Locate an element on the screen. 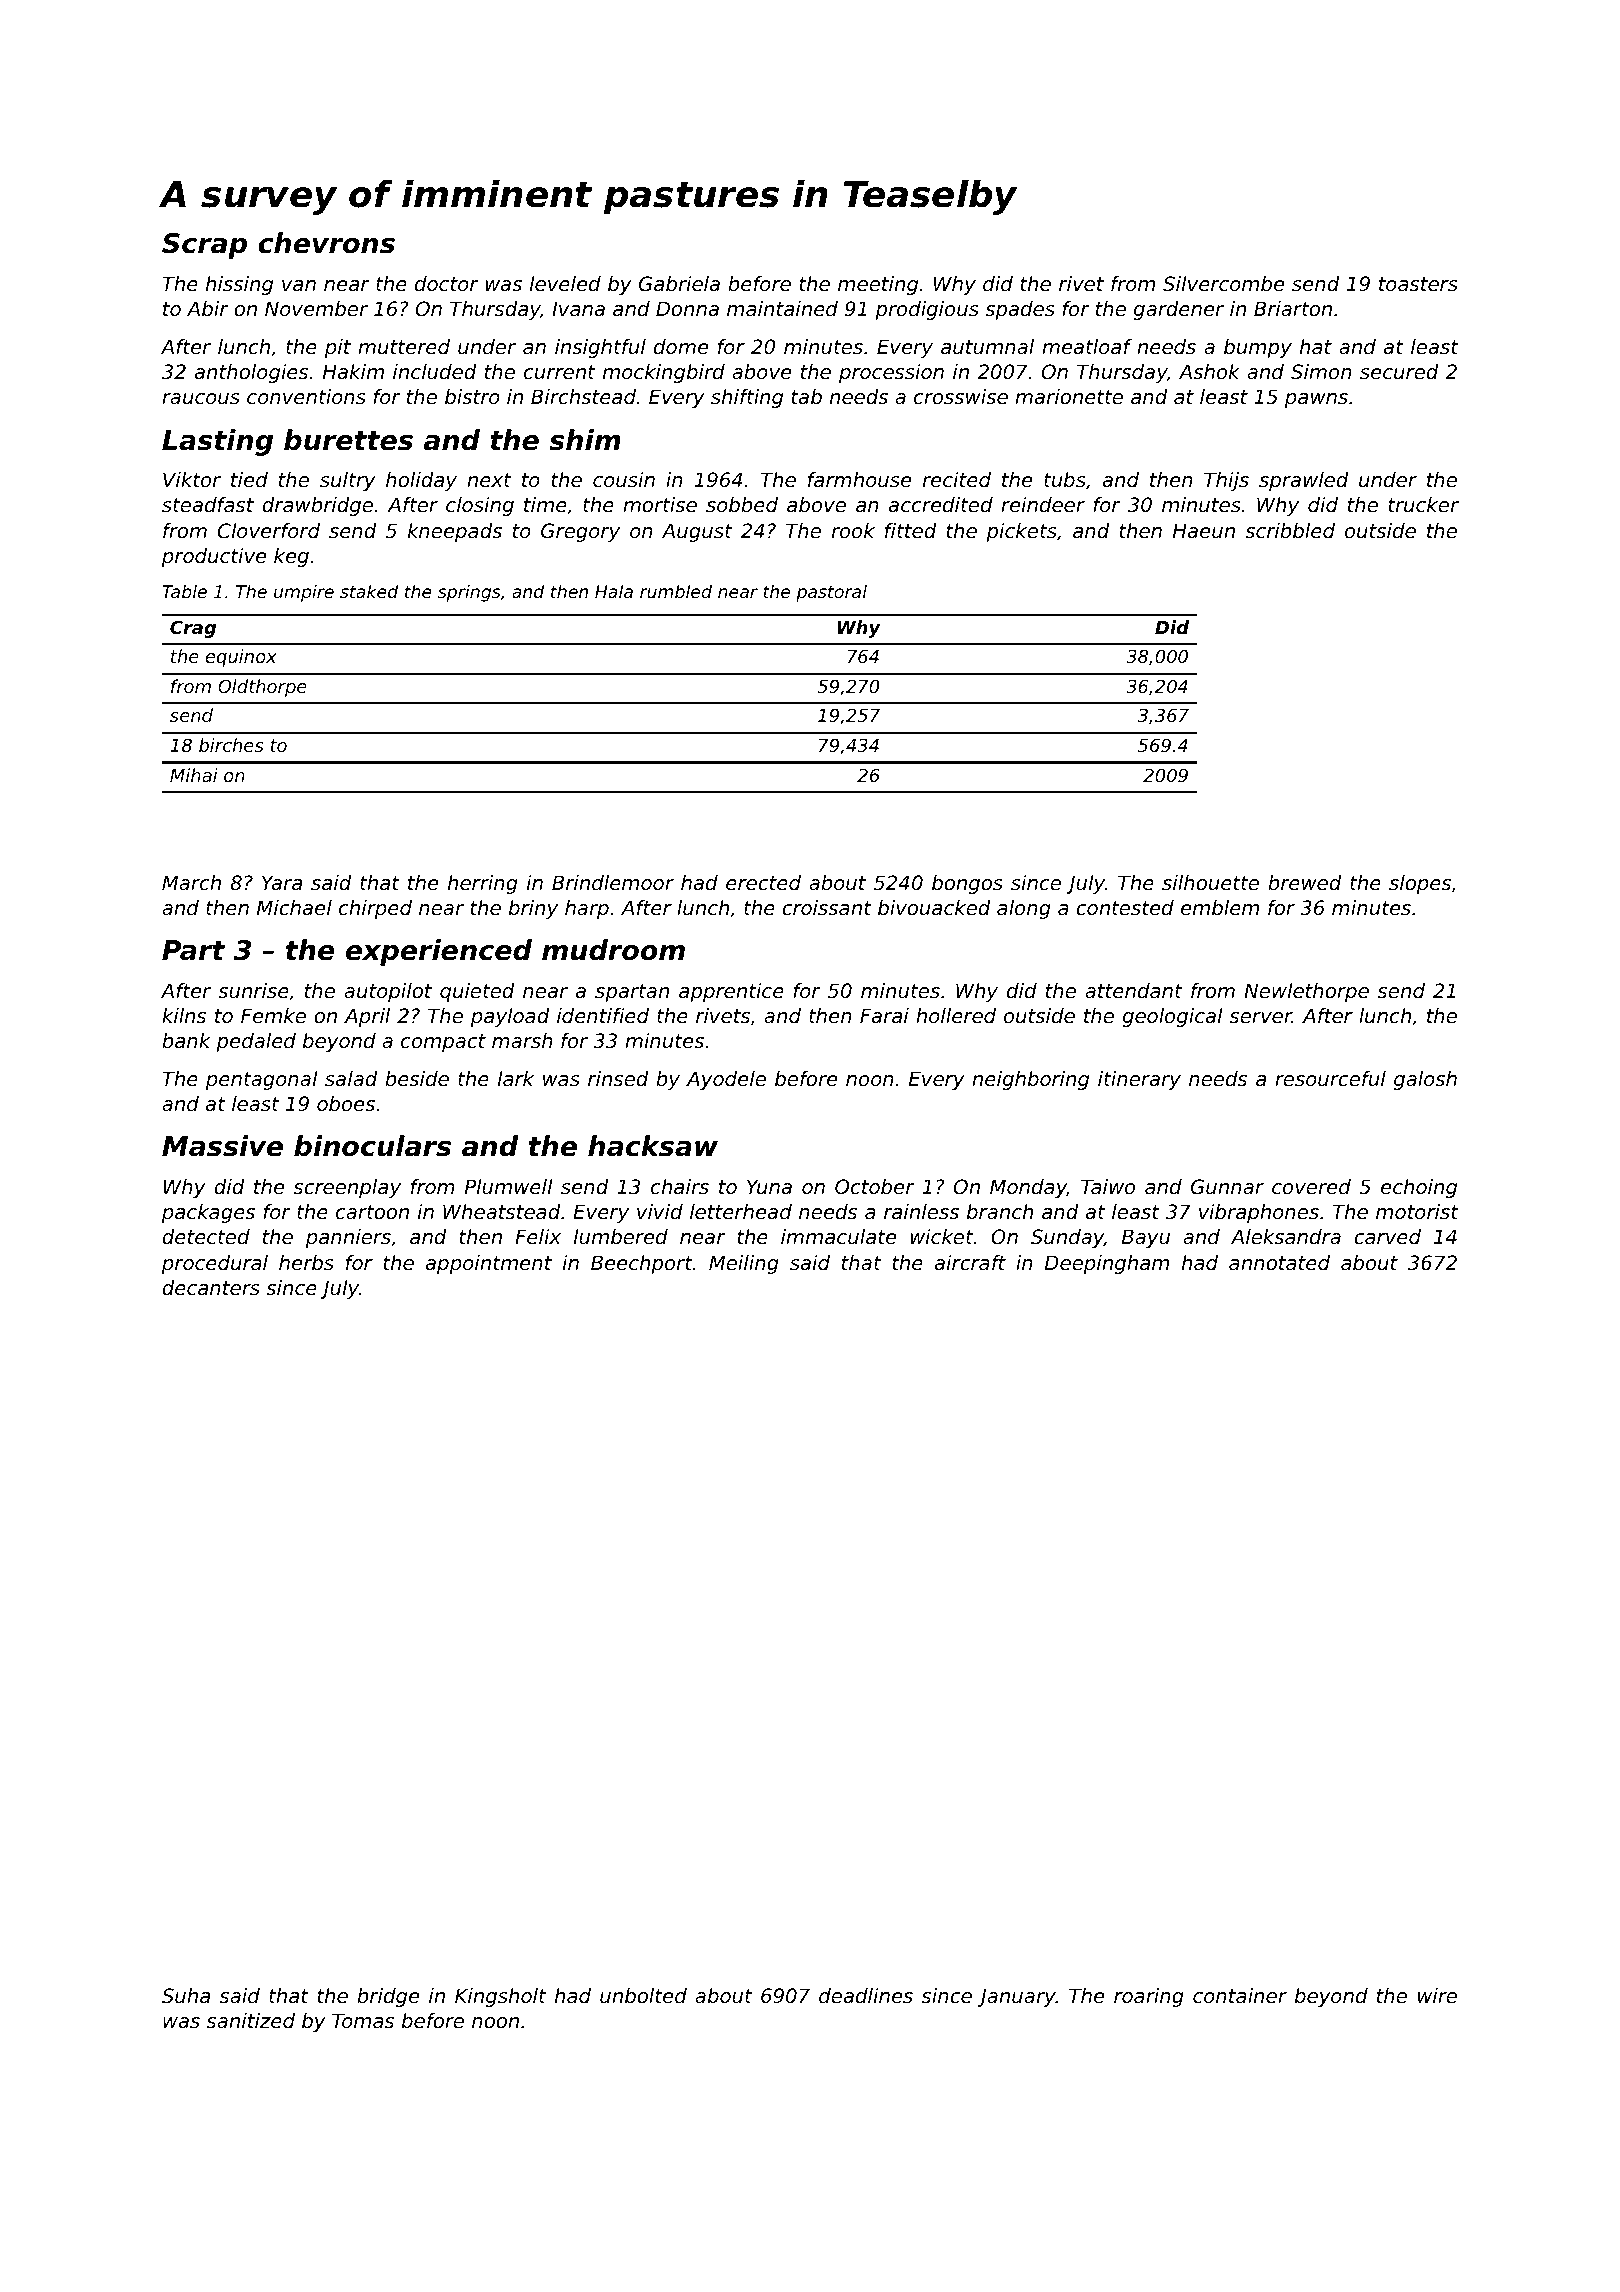 The height and width of the screenshot is (2292, 1620). procession is located at coordinates (891, 373).
